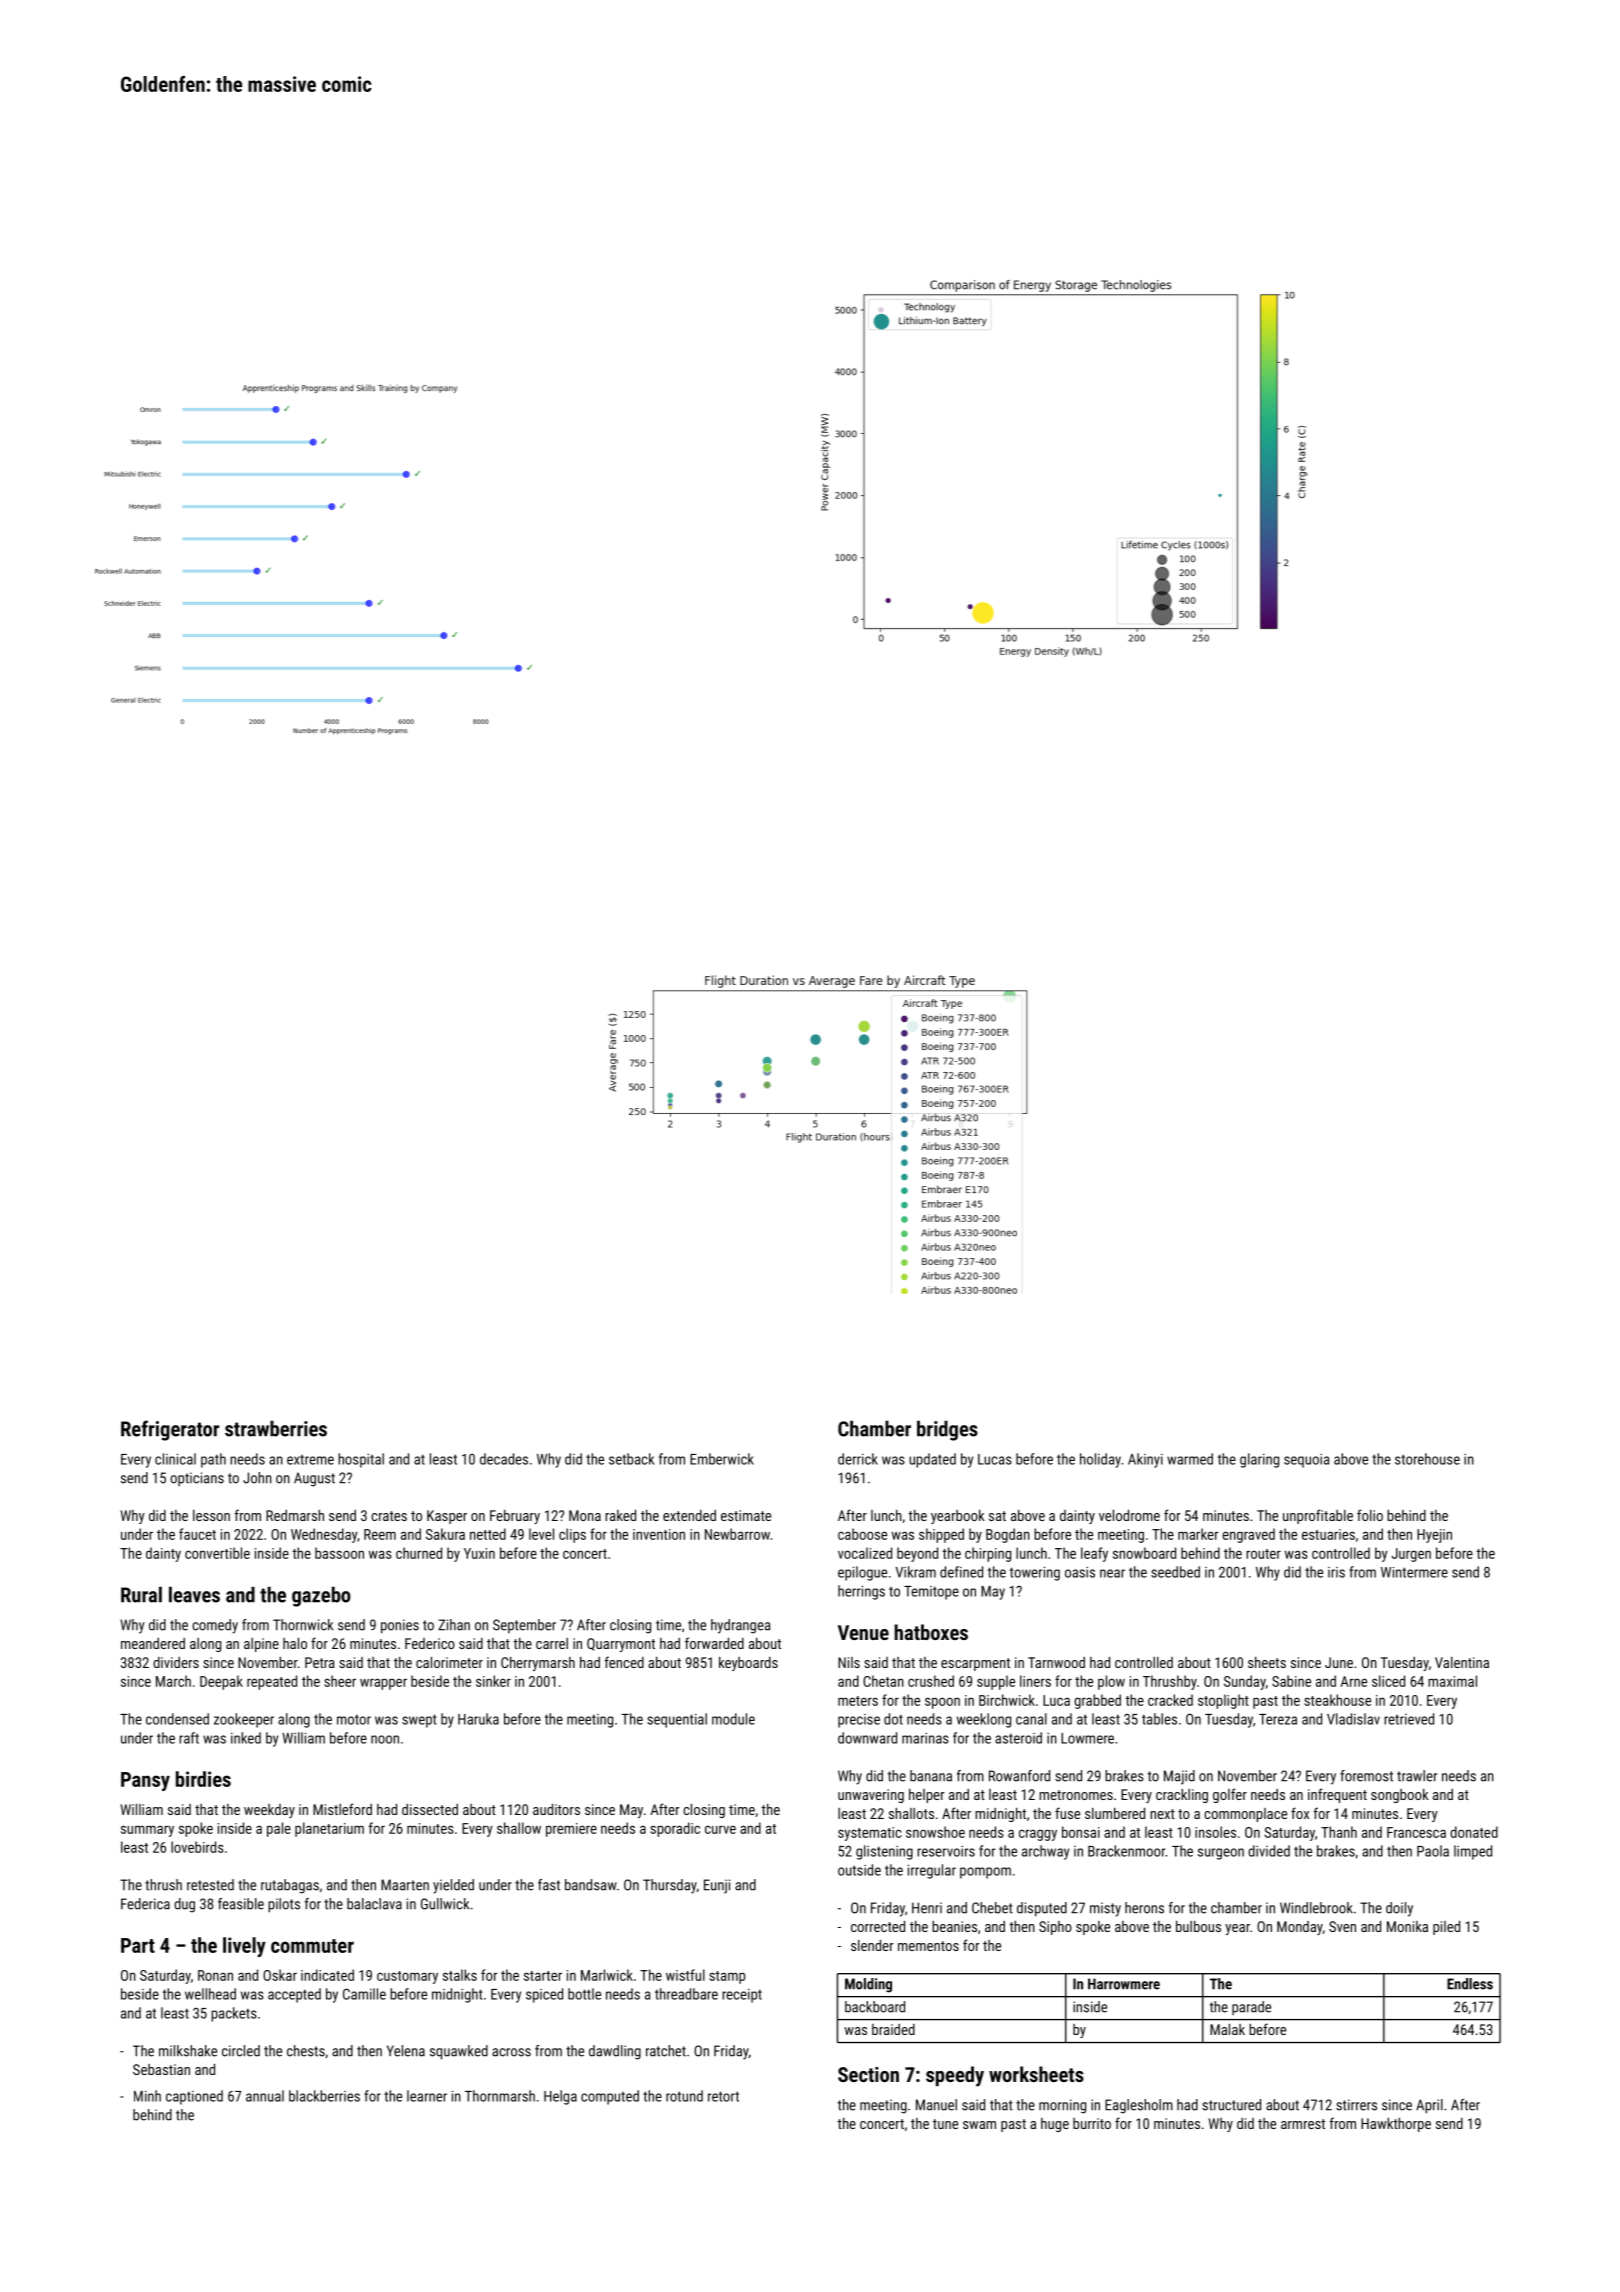 Image resolution: width=1620 pixels, height=2292 pixels. What do you see at coordinates (342, 1809) in the image?
I see `Mistleford` at bounding box center [342, 1809].
